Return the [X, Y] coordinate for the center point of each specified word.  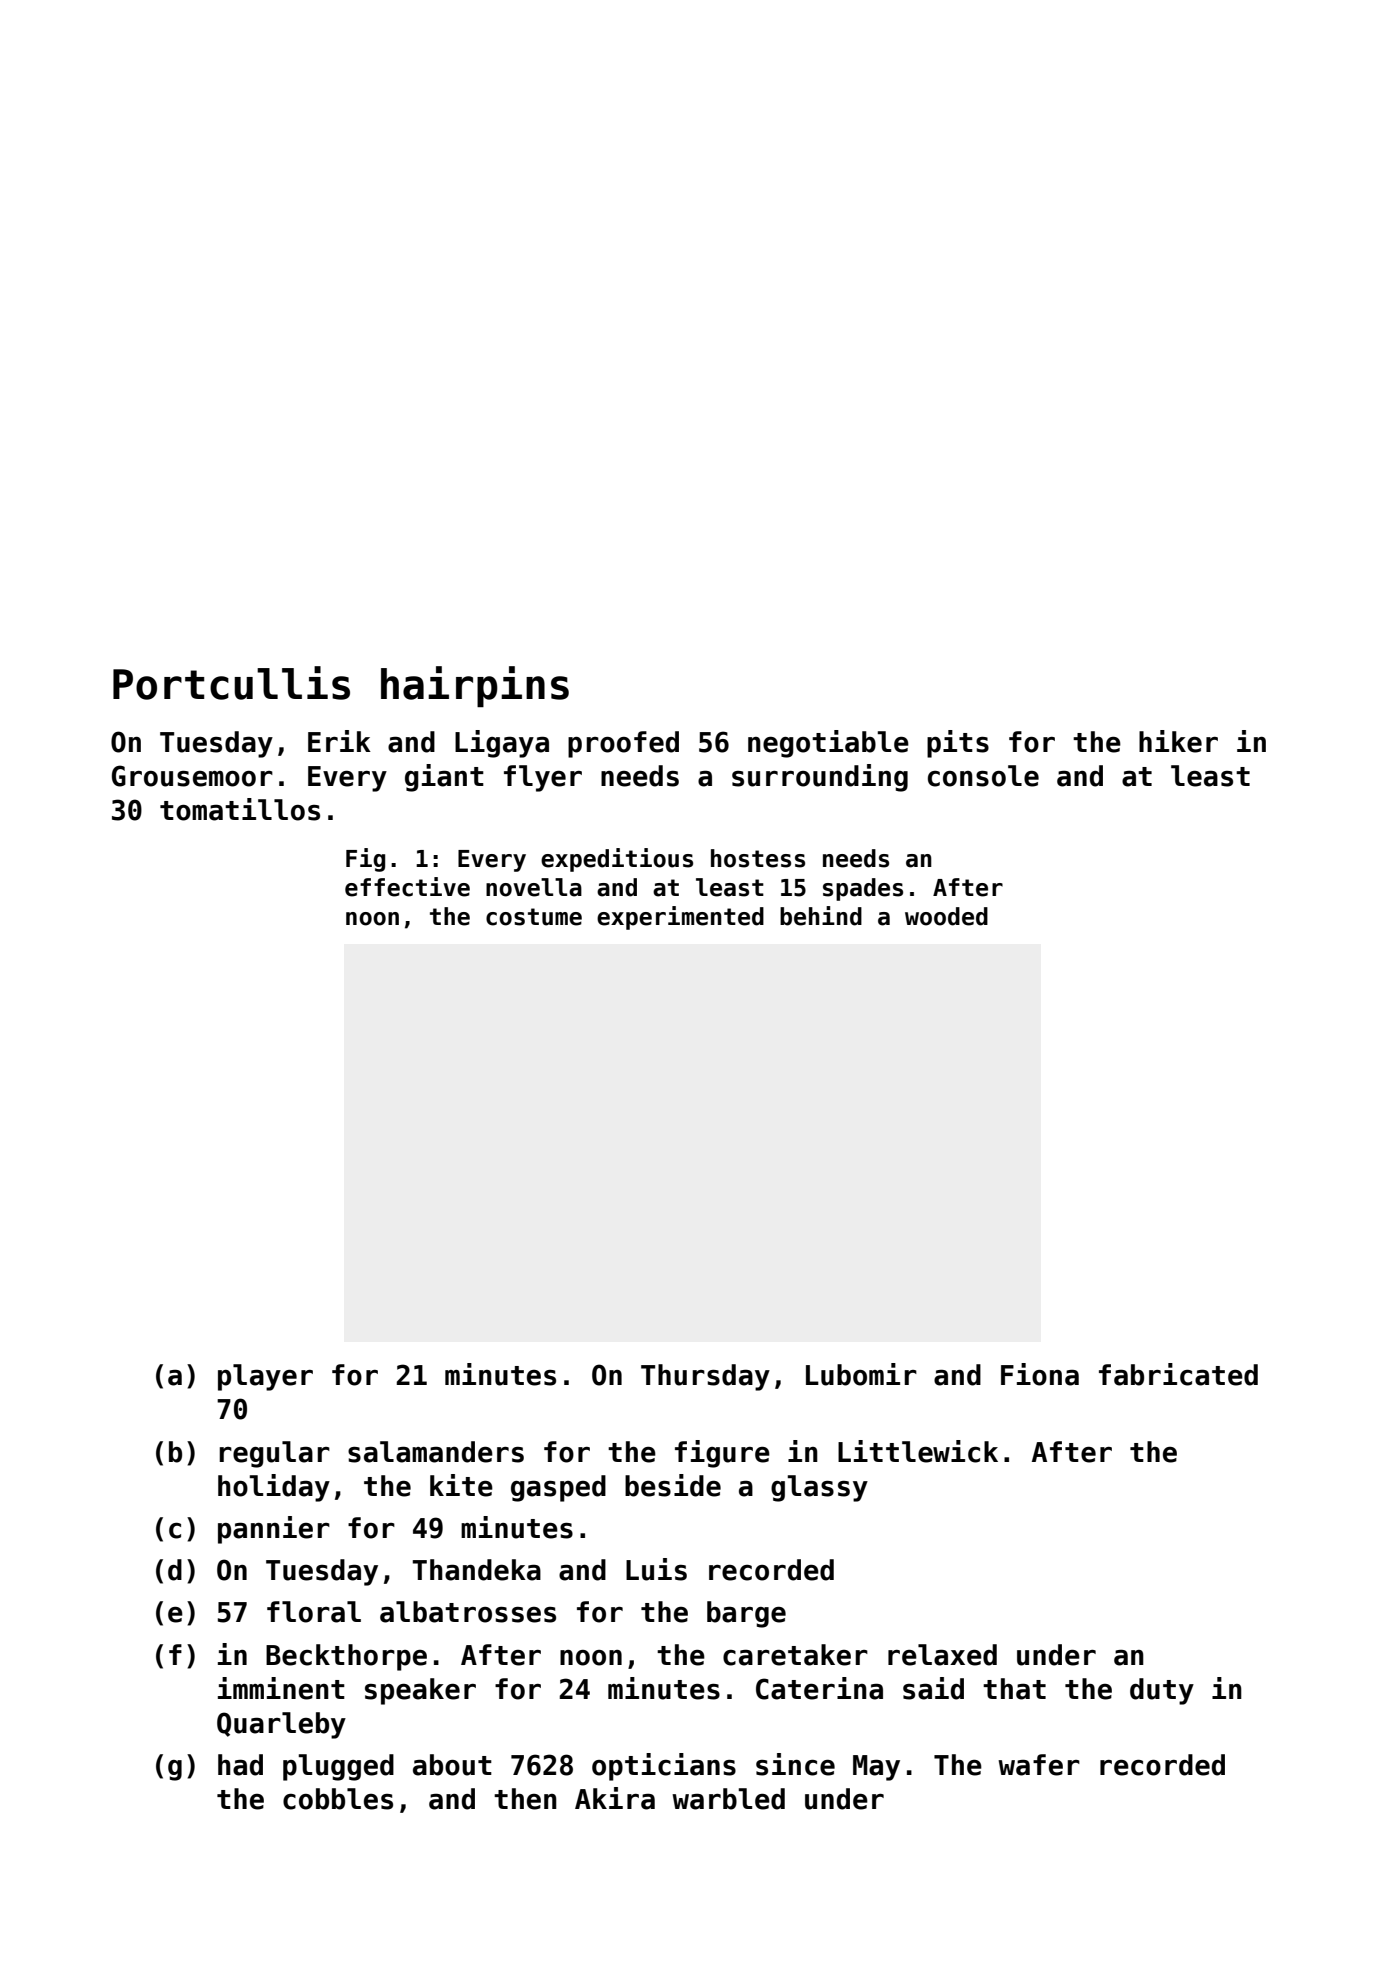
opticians [664, 1767]
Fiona [1040, 1374]
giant [444, 778]
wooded [946, 916]
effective [407, 887]
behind [821, 916]
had [240, 1765]
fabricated [1178, 1374]
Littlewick [918, 1451]
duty [1162, 1691]
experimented [680, 918]
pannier [274, 1530]
